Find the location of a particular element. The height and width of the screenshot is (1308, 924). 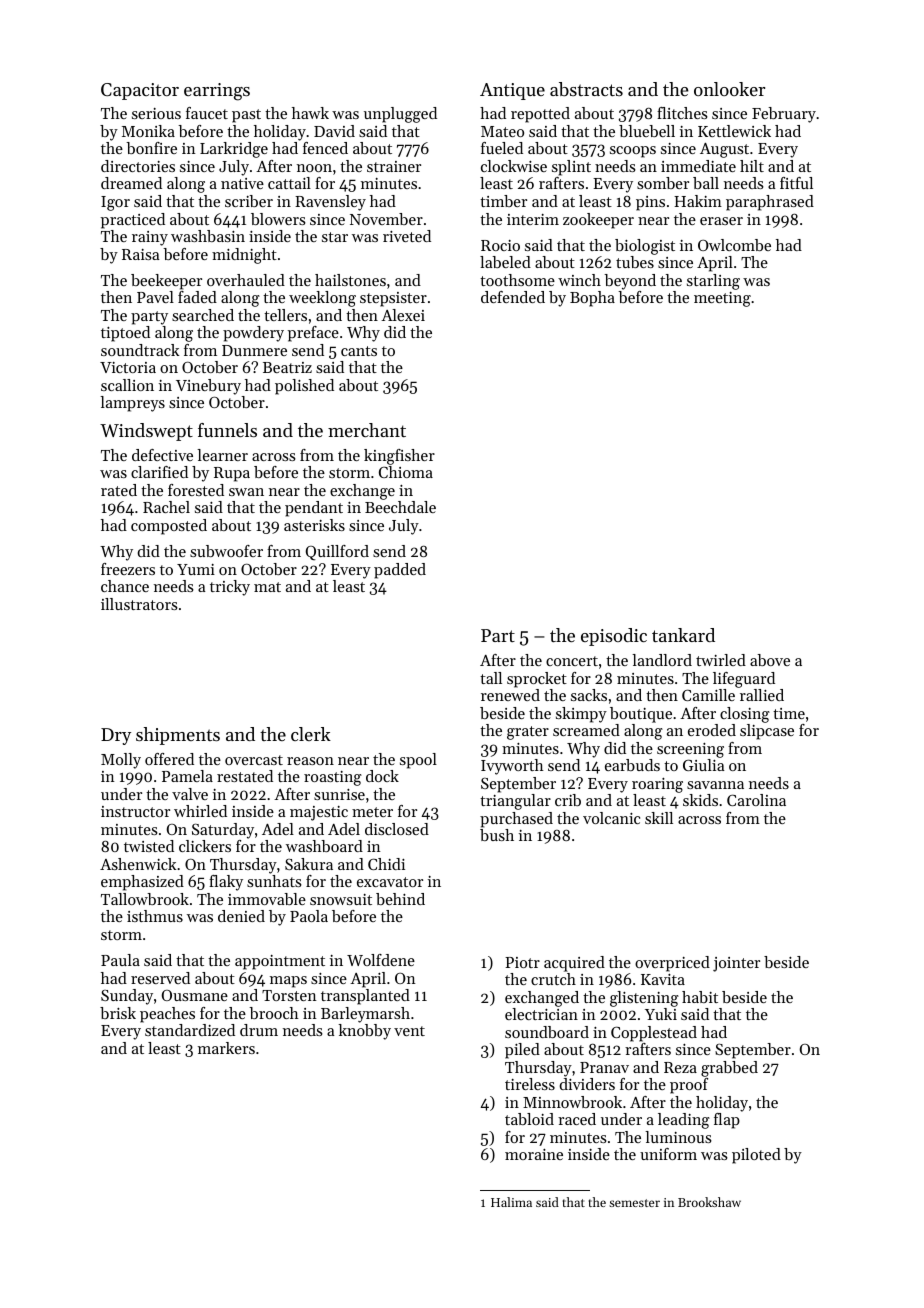

piled is located at coordinates (522, 1051).
